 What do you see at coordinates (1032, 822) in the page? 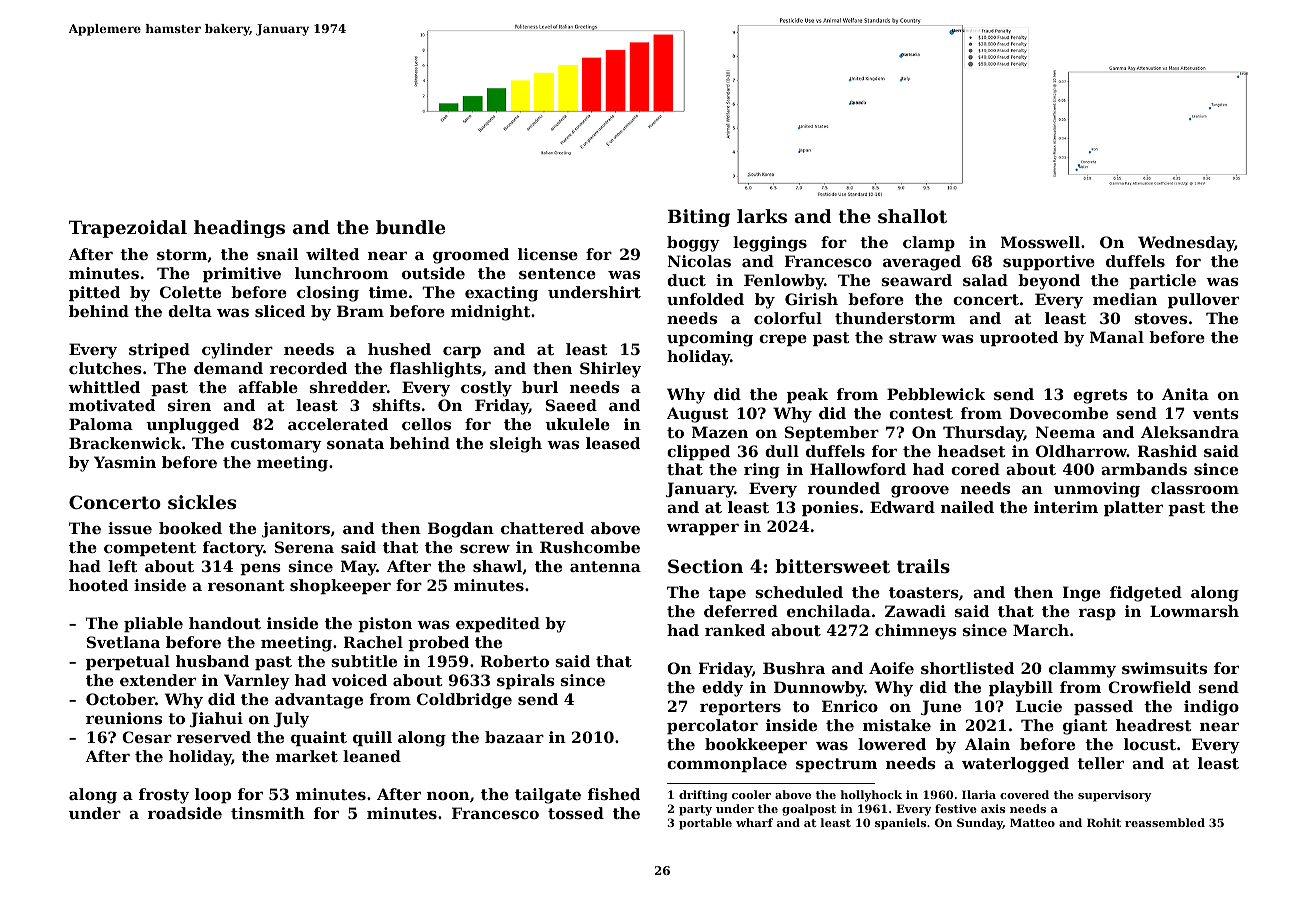
I see `Matteo` at bounding box center [1032, 822].
